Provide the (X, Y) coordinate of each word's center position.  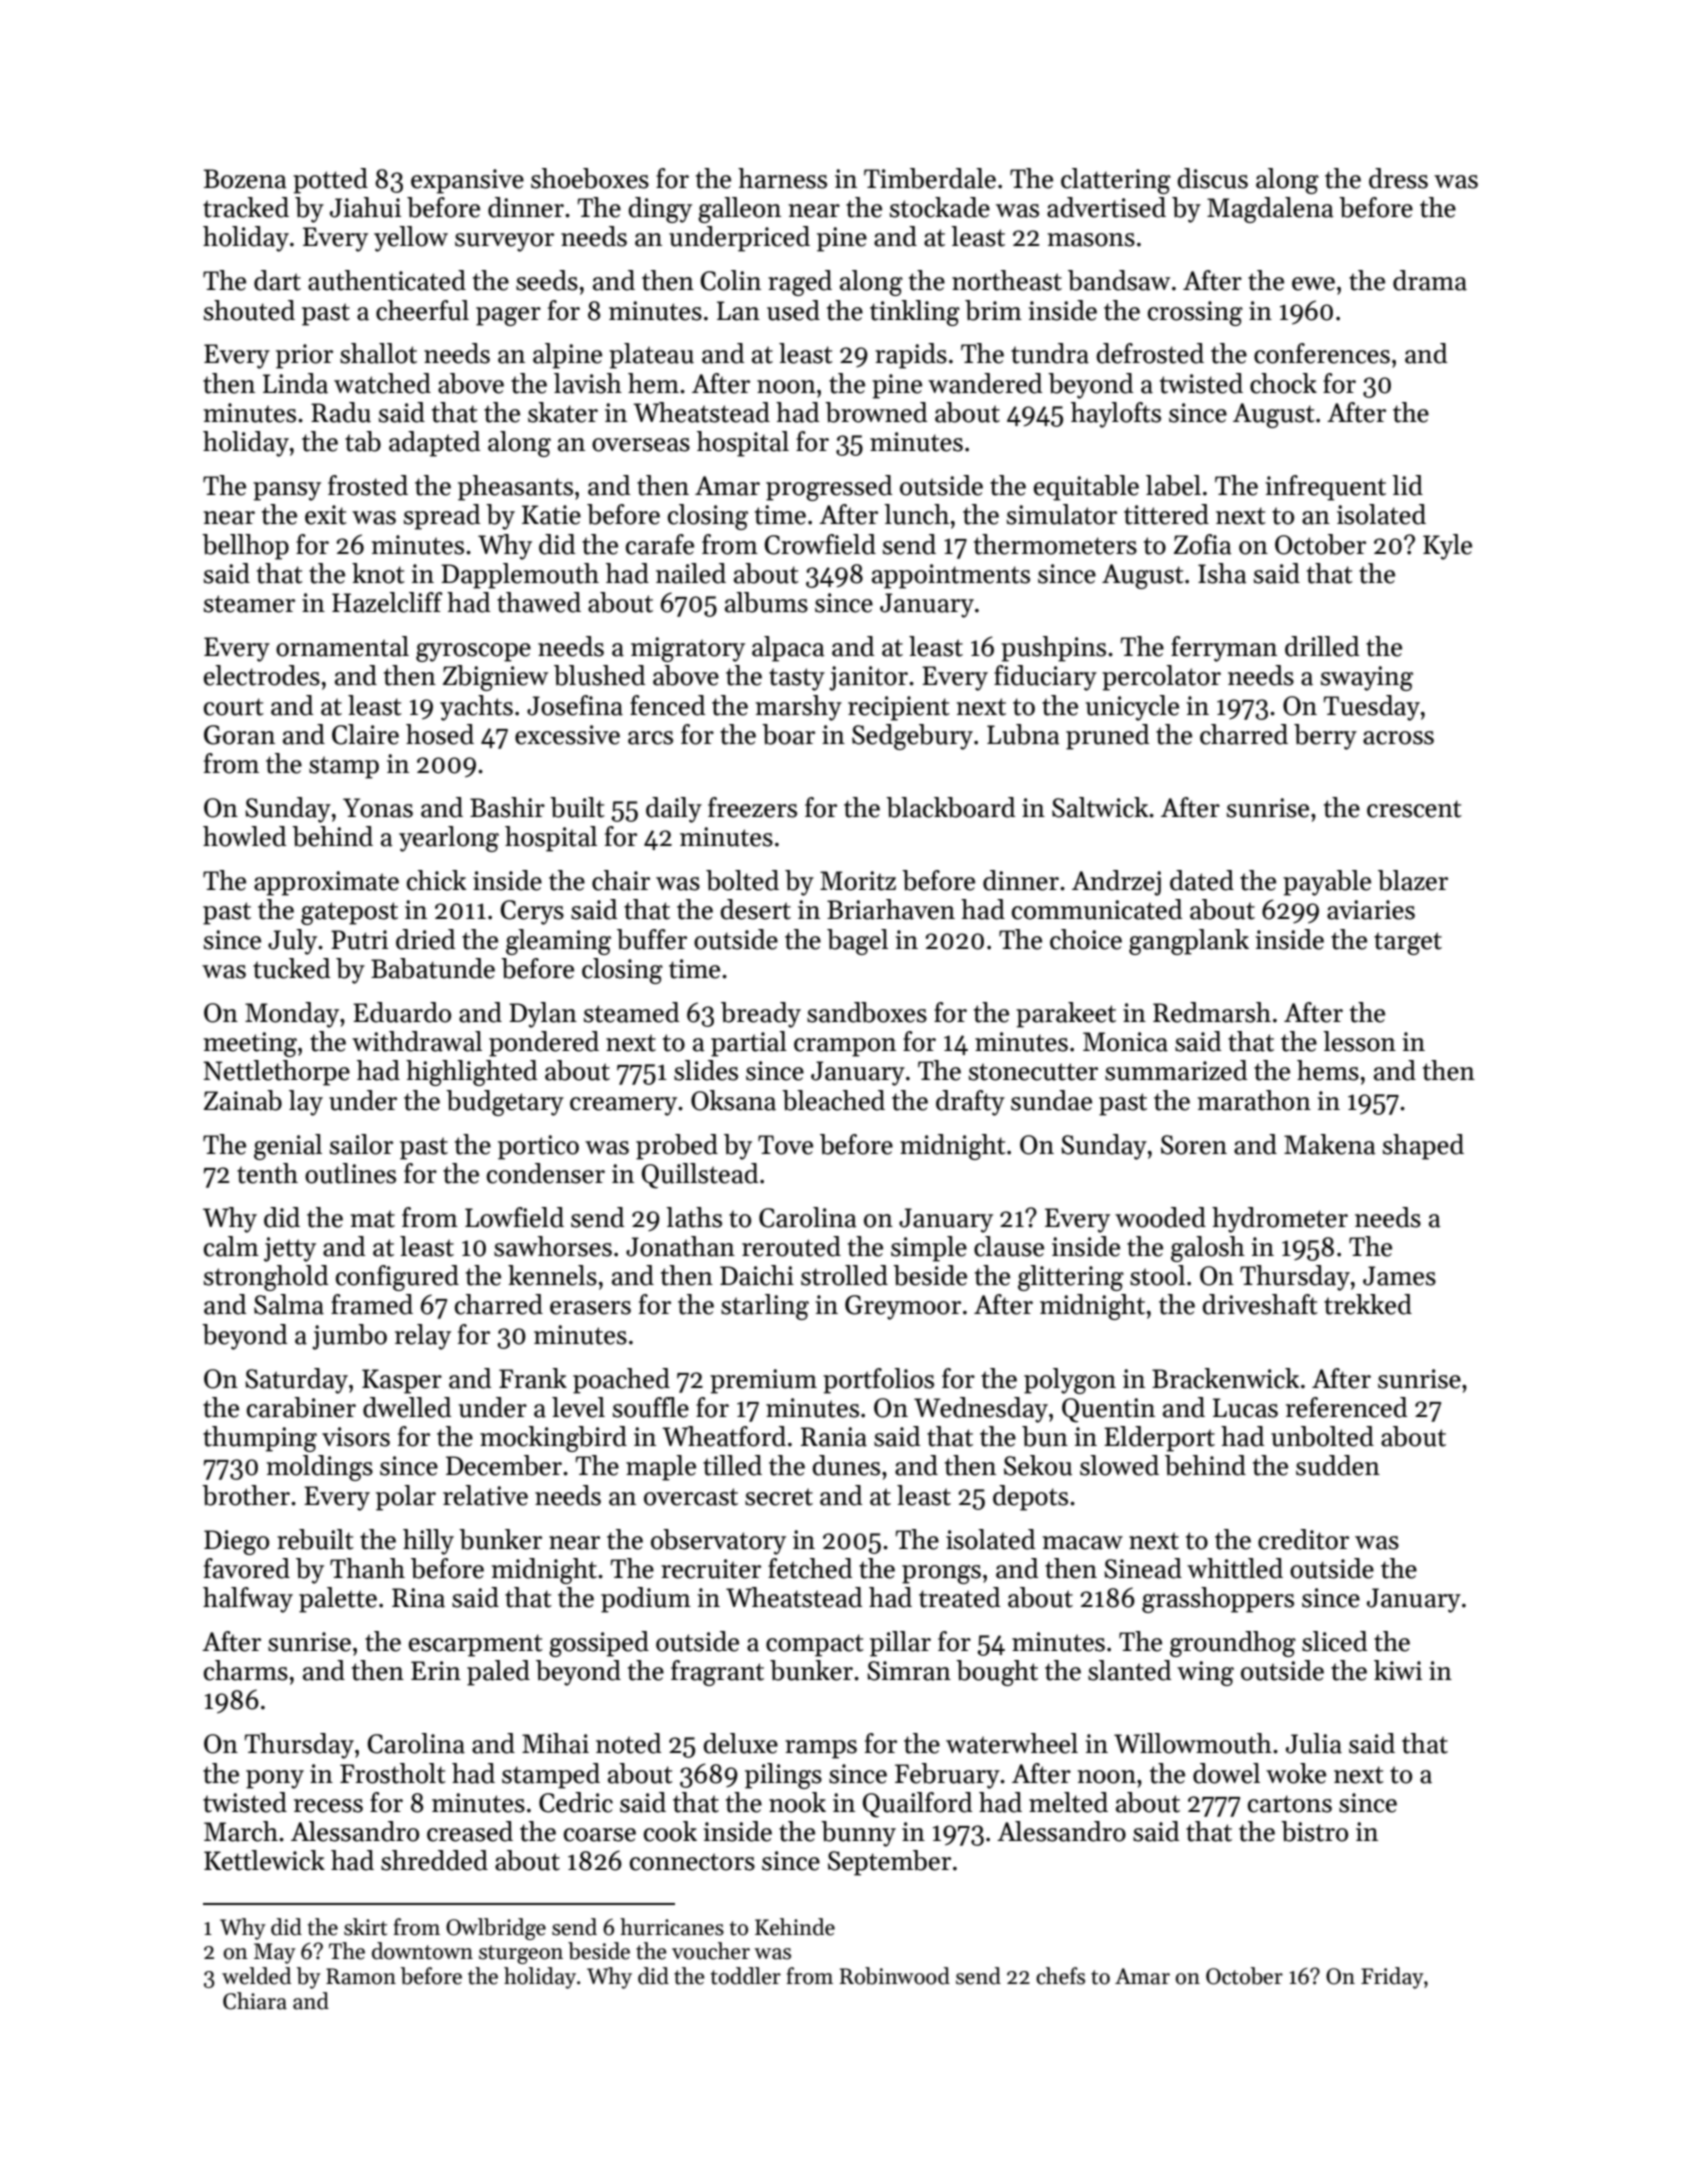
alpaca (788, 649)
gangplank (1189, 942)
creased (470, 1831)
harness (782, 178)
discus (1213, 178)
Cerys (532, 912)
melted (1068, 1802)
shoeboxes (590, 178)
